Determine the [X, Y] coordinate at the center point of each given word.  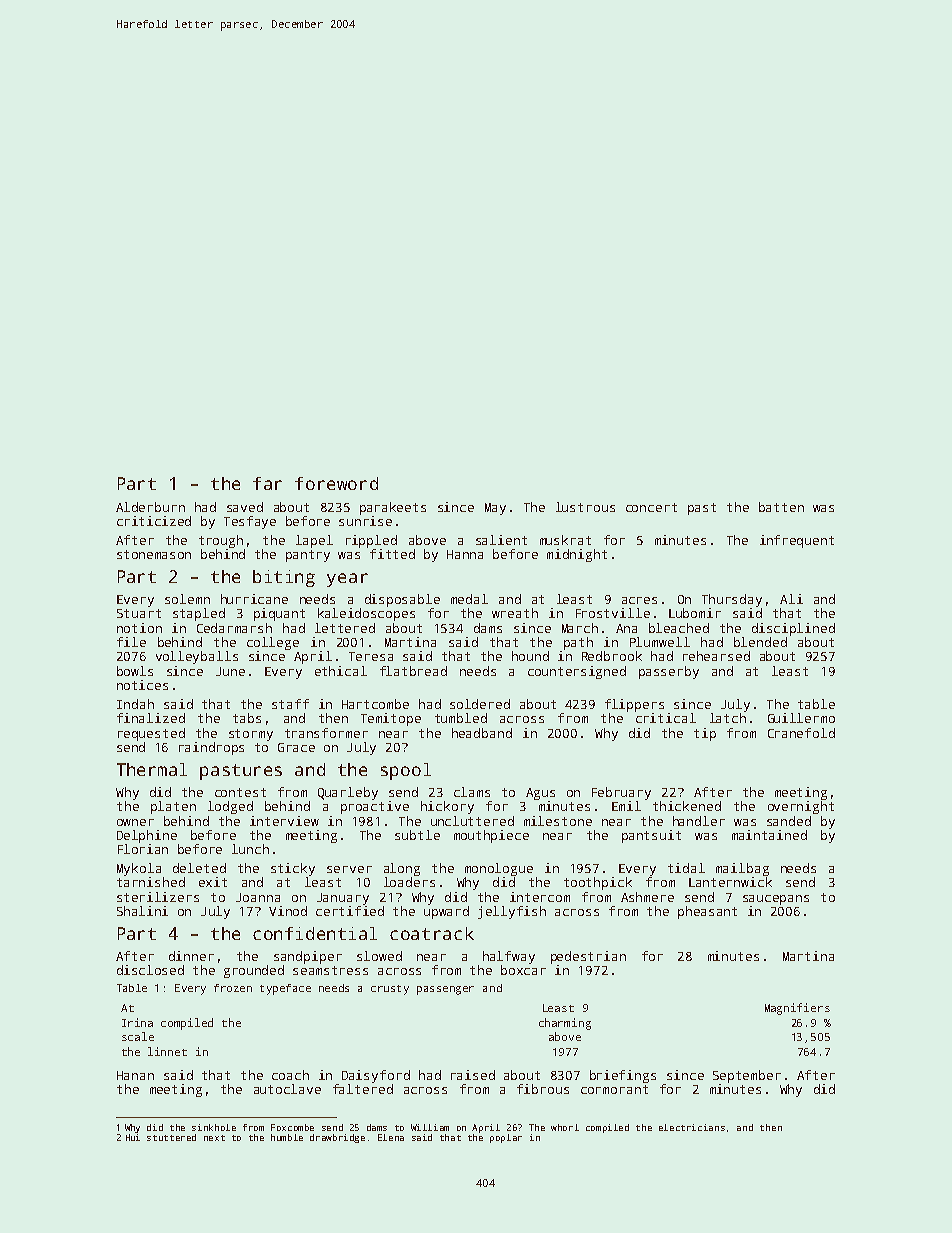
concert [651, 507]
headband [482, 733]
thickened [687, 806]
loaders [409, 882]
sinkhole [214, 1127]
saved [245, 507]
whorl [565, 1127]
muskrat [565, 540]
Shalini [142, 911]
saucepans [776, 900]
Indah [135, 704]
